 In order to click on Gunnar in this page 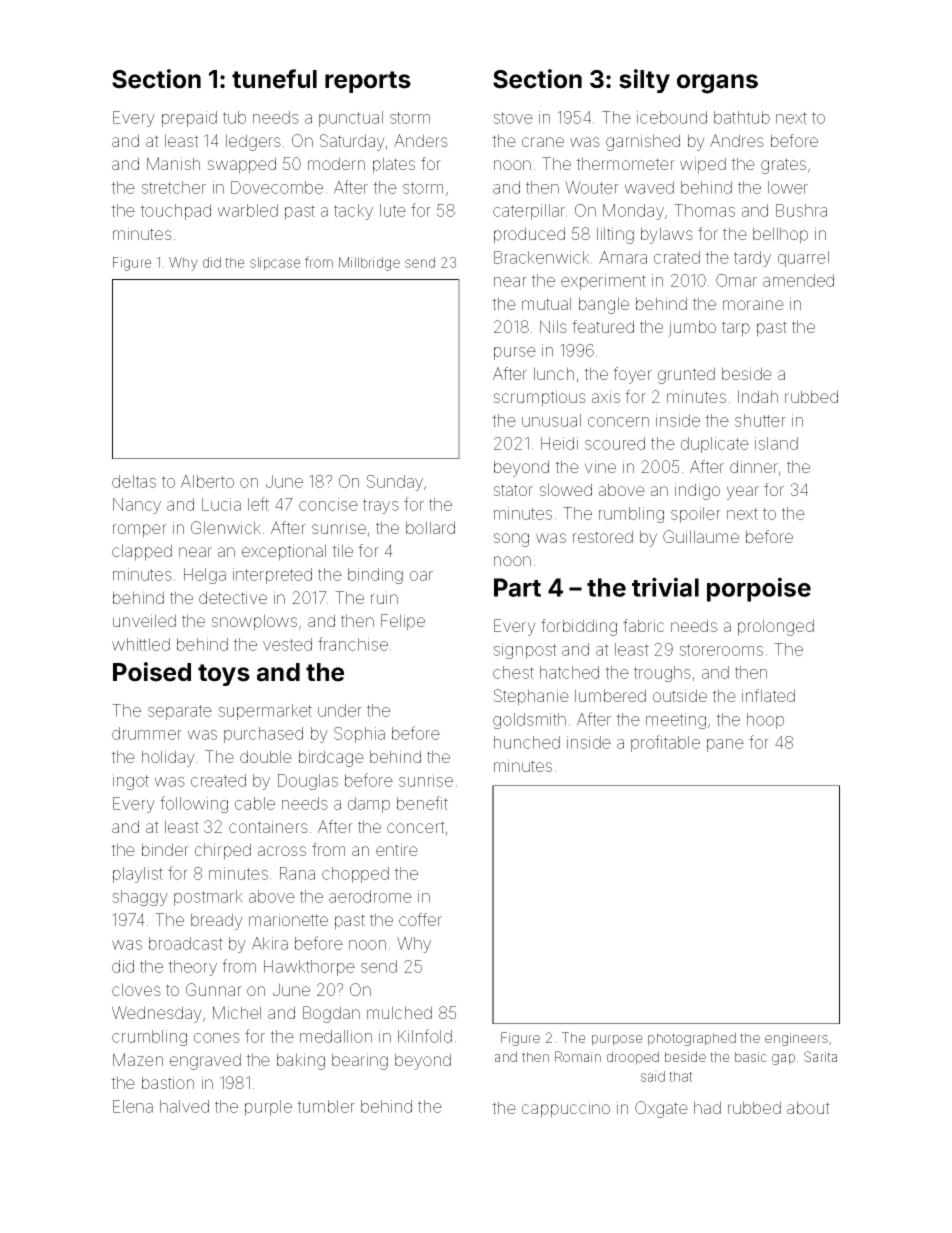, I will do `click(214, 989)`.
